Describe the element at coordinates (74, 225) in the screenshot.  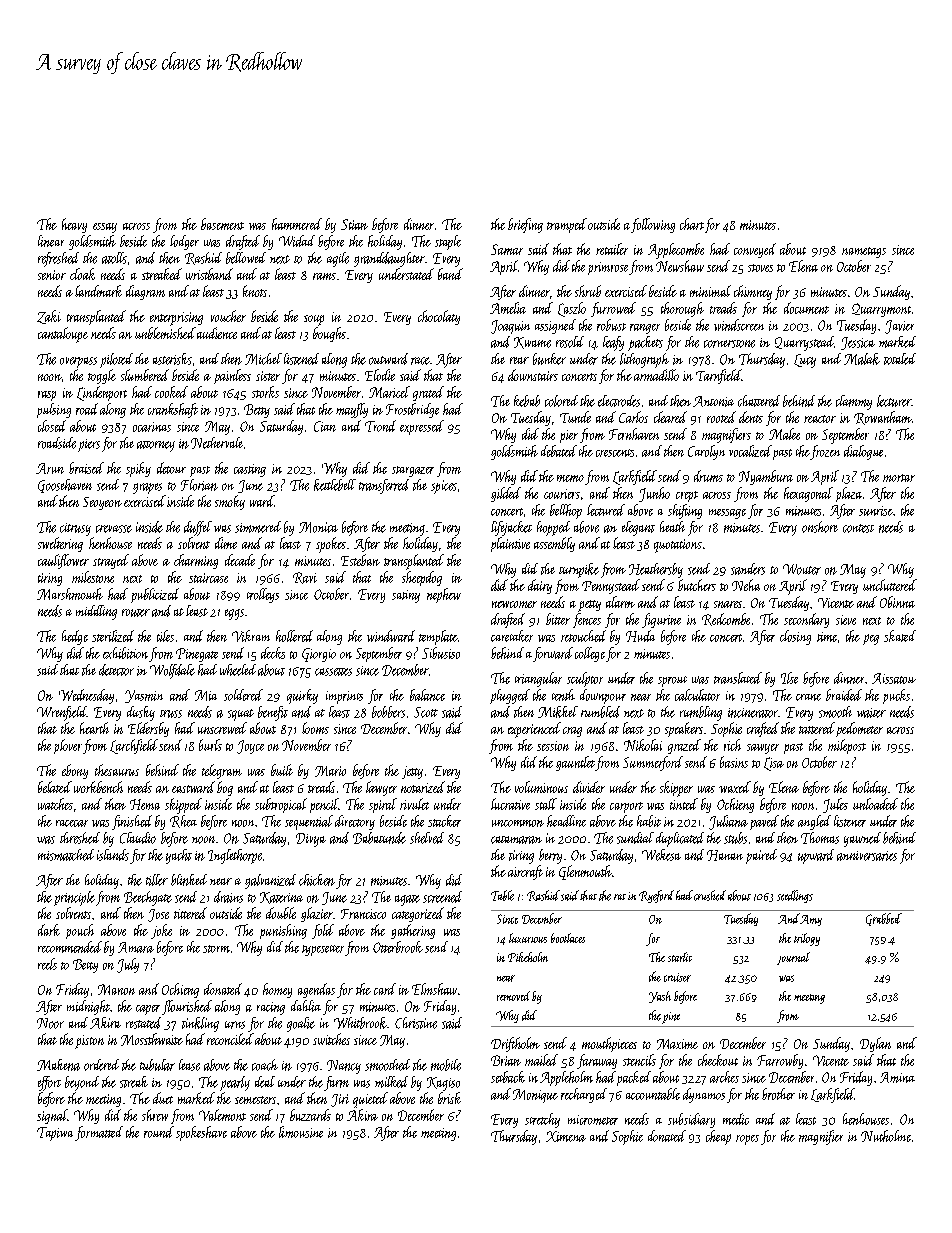
I see `heavy` at that location.
